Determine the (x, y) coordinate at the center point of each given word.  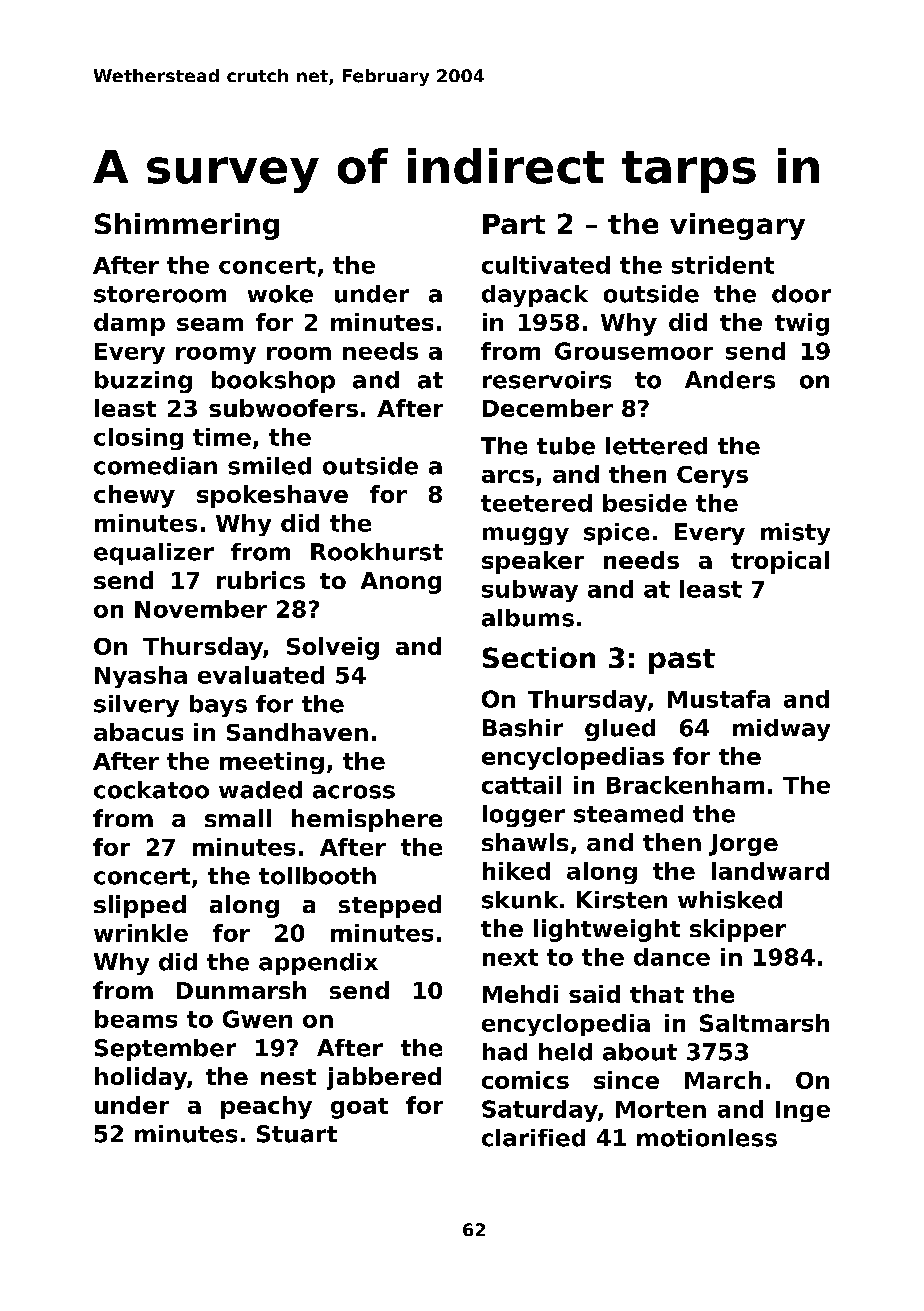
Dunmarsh (241, 990)
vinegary (737, 226)
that (657, 994)
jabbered (384, 1078)
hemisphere (367, 820)
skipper (738, 930)
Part (514, 224)
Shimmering (187, 226)
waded (260, 790)
